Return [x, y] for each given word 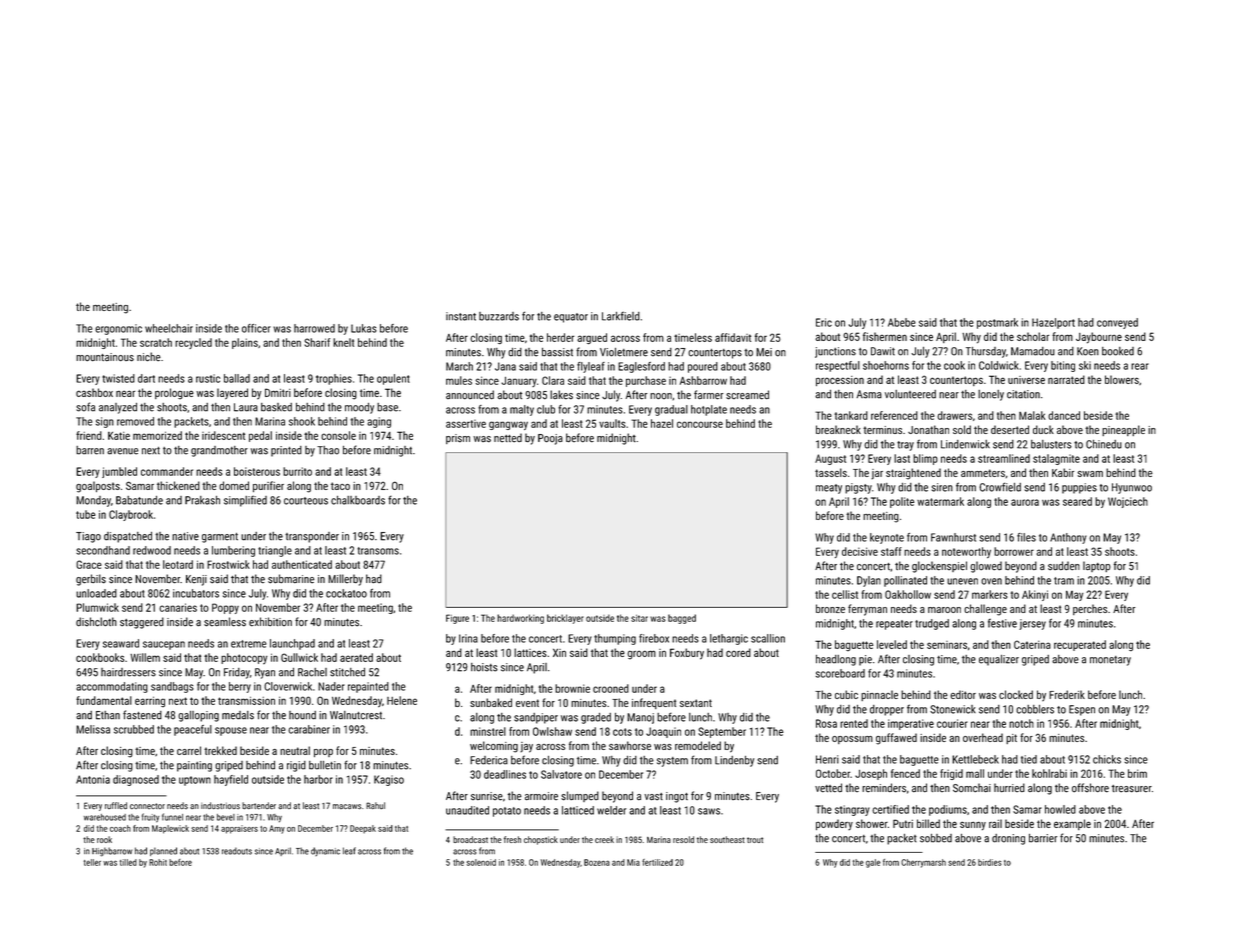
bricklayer [565, 619]
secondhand [103, 550]
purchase [646, 381]
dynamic [325, 851]
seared [1077, 501]
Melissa [93, 729]
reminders [884, 788]
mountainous [105, 357]
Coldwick [999, 365]
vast [653, 797]
